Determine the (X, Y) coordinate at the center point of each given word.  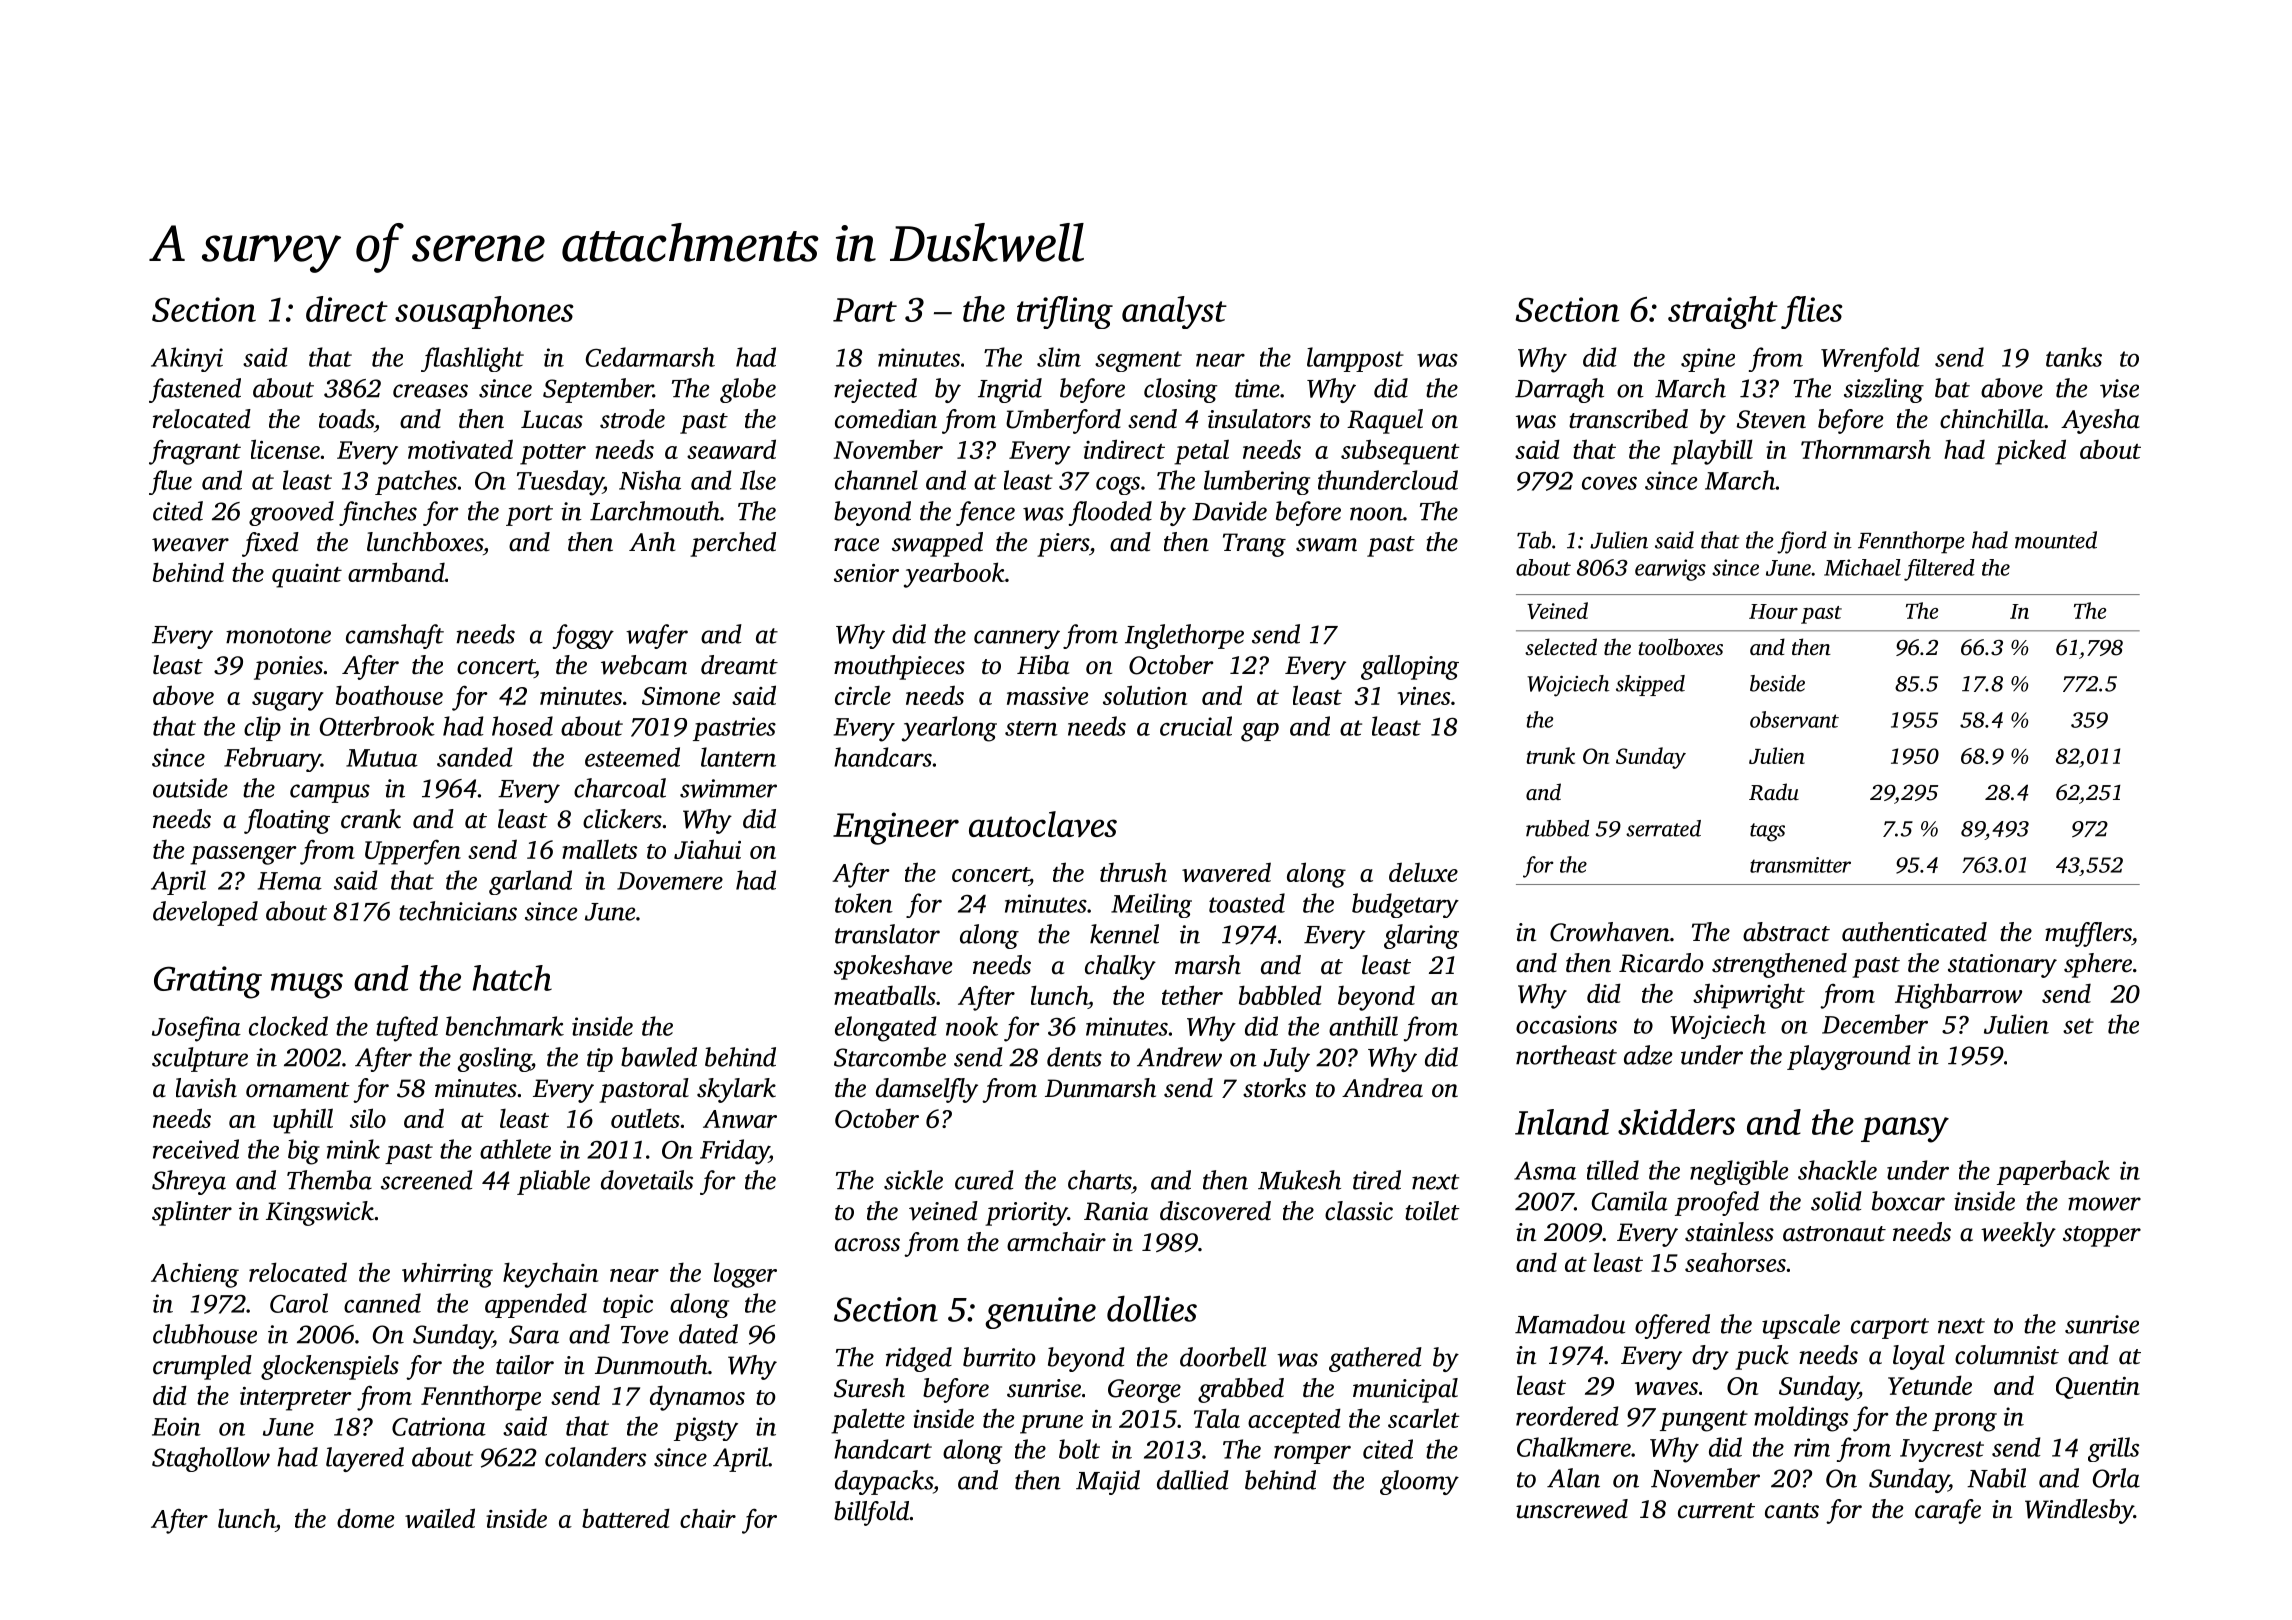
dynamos (697, 1398)
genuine (1040, 1313)
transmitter (1800, 865)
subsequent (1400, 452)
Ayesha (2100, 421)
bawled (659, 1057)
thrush (1133, 872)
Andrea (1382, 1088)
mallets (599, 849)
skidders (1676, 1122)
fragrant (195, 452)
